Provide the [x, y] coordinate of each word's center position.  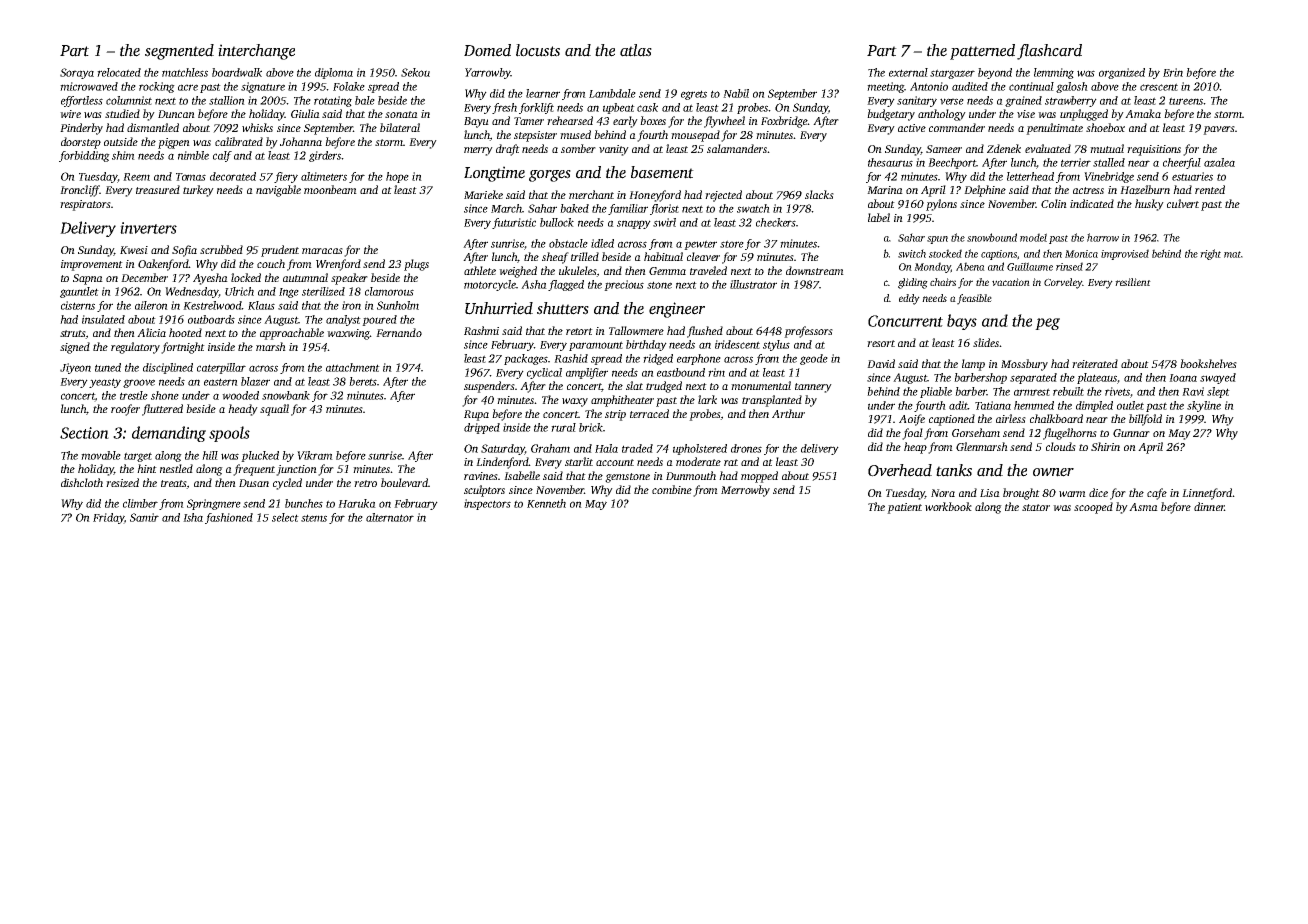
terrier [1076, 162]
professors [808, 332]
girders [325, 156]
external [908, 72]
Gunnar [1131, 433]
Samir [144, 517]
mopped [759, 477]
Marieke [483, 194]
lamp [973, 365]
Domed [487, 50]
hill [210, 455]
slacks [819, 194]
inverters [148, 228]
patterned [982, 52]
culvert [1183, 203]
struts [73, 334]
